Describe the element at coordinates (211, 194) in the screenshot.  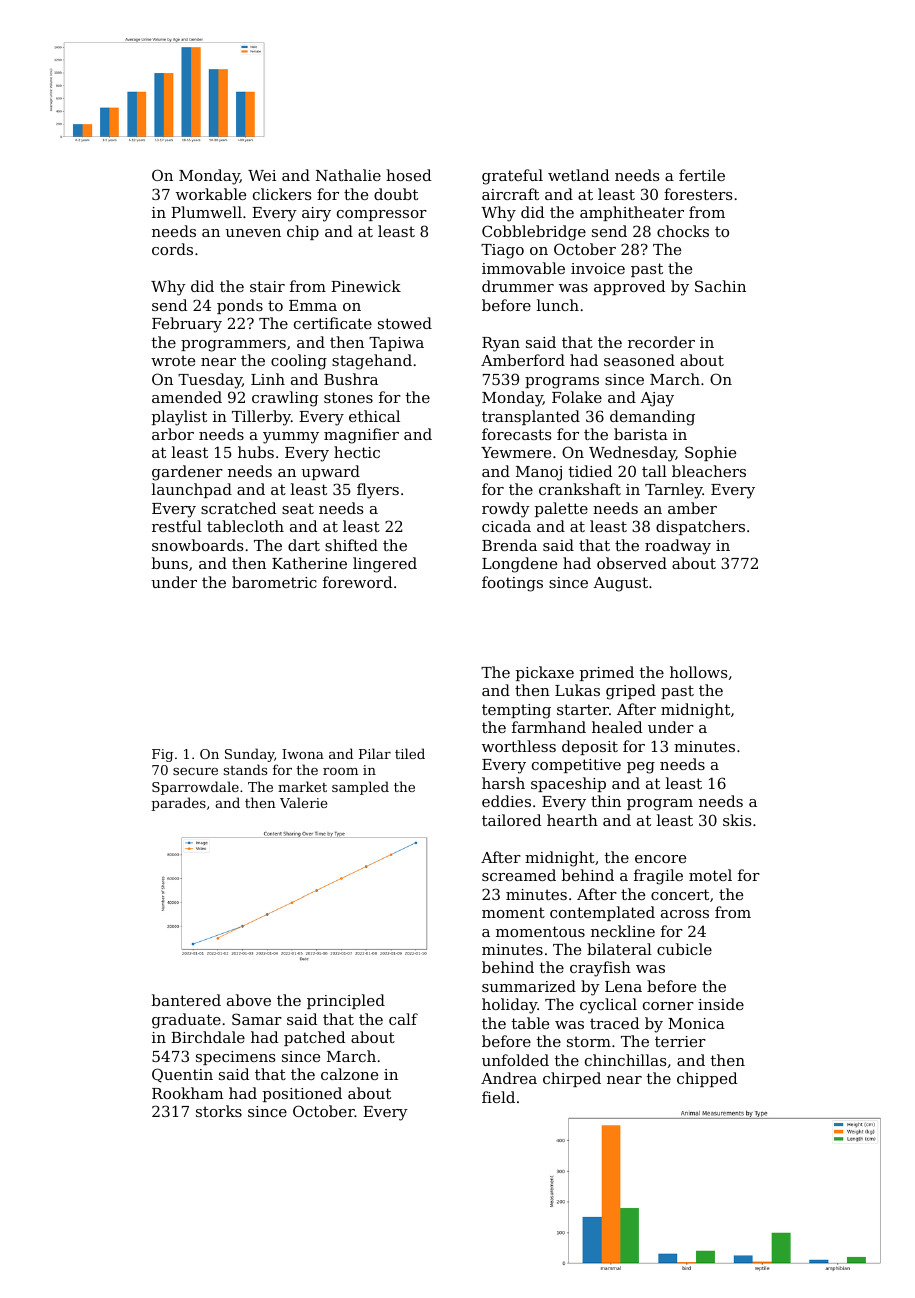
I see `workable` at that location.
